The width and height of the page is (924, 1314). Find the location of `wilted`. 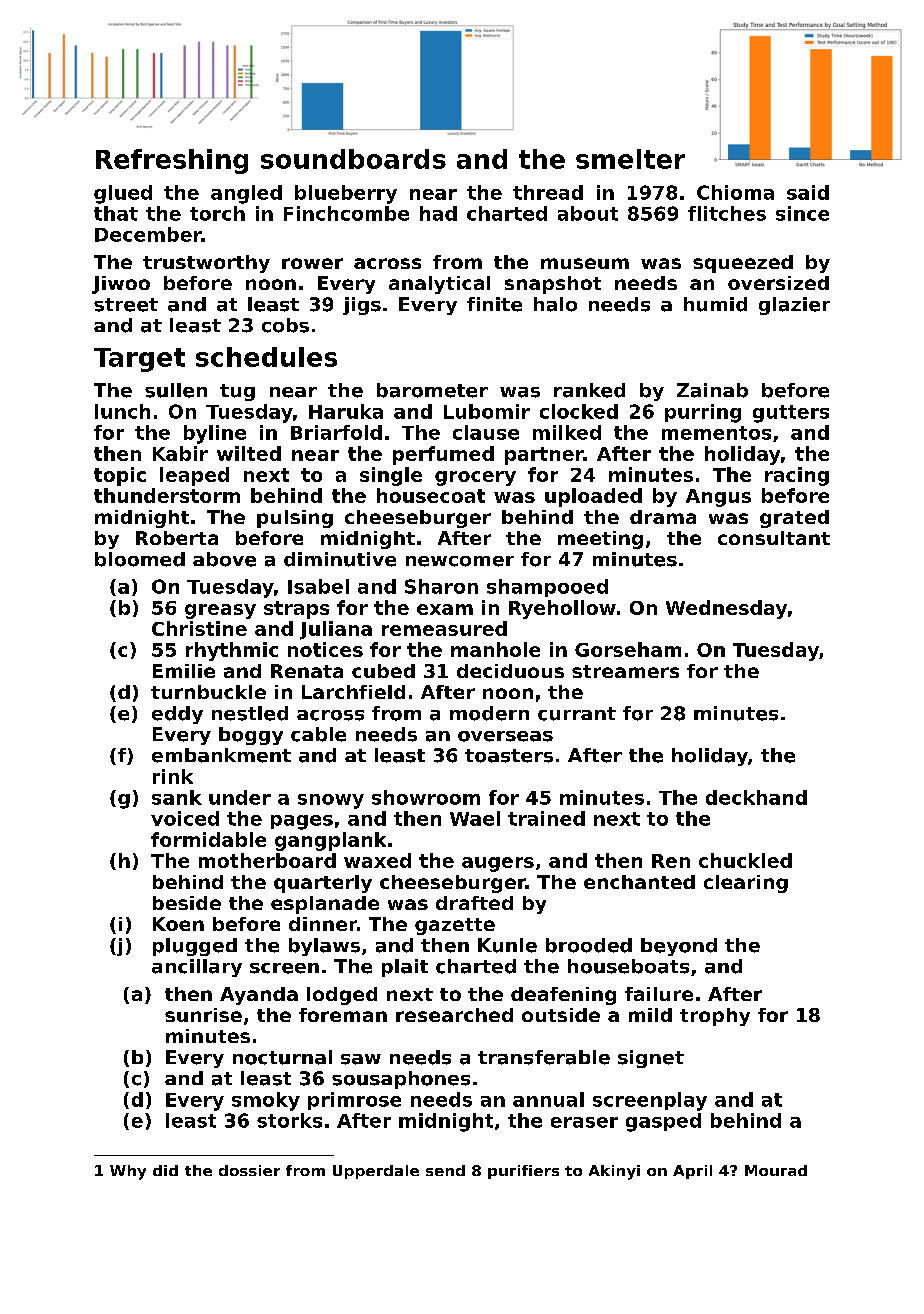

wilted is located at coordinates (249, 453).
